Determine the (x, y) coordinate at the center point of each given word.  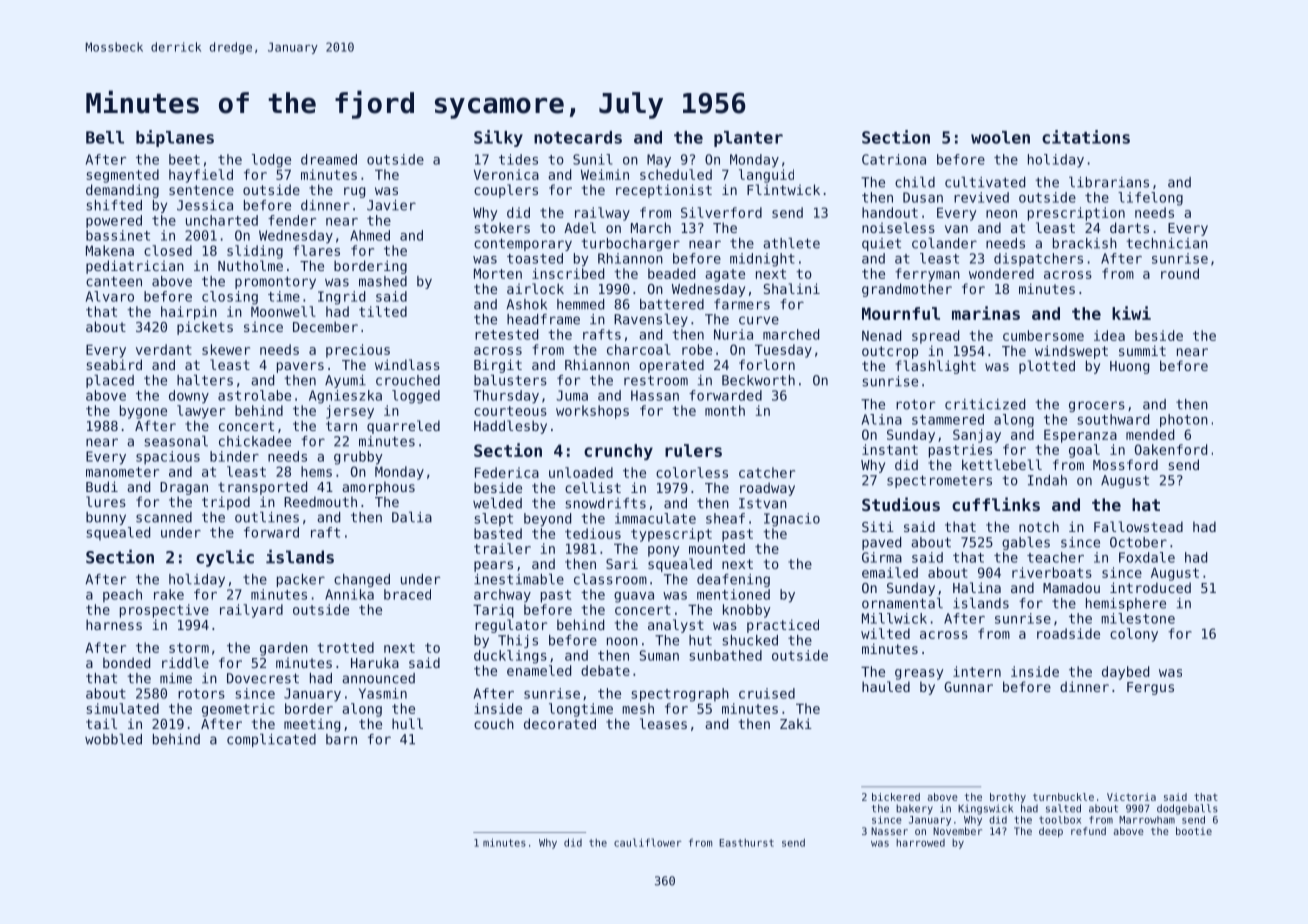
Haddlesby (510, 427)
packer (301, 580)
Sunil (592, 159)
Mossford (1125, 464)
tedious (593, 533)
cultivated (985, 182)
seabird (114, 364)
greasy (919, 674)
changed (362, 580)
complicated (271, 740)
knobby (747, 611)
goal (1084, 451)
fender (292, 220)
